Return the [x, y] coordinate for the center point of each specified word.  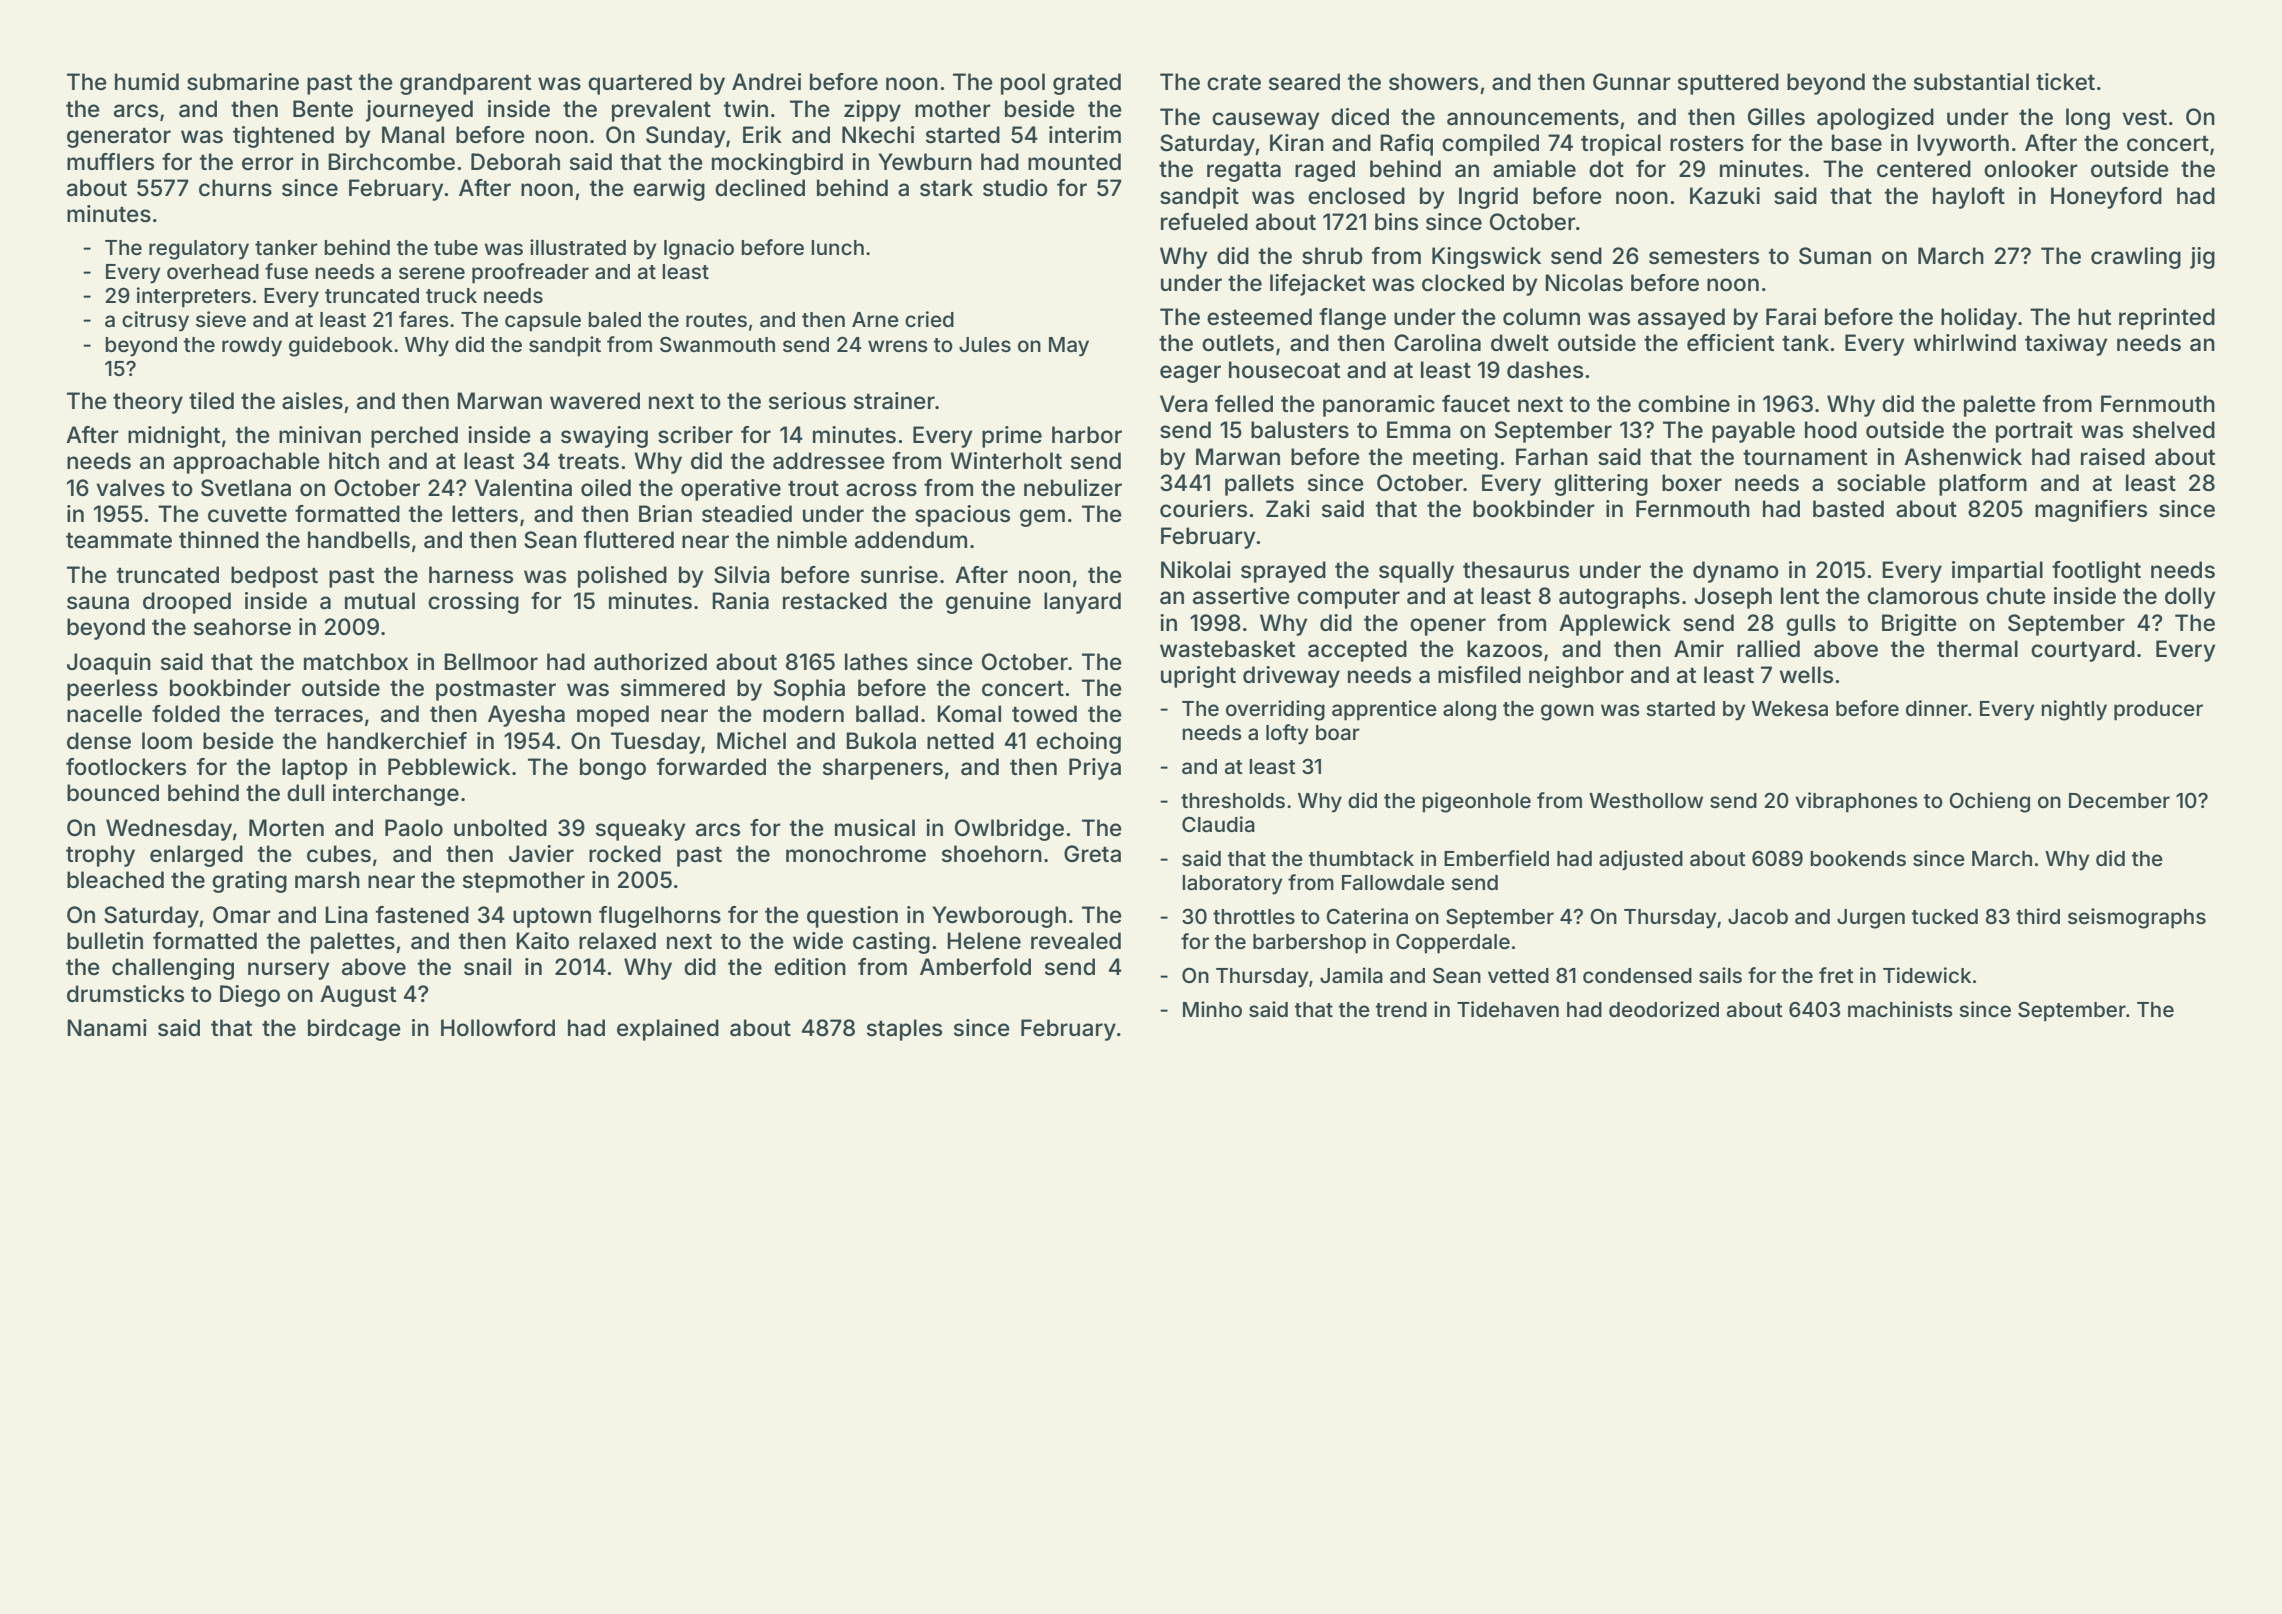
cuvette [247, 515]
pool [1023, 84]
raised [2113, 457]
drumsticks [125, 994]
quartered [640, 84]
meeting [1455, 459]
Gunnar [1632, 82]
